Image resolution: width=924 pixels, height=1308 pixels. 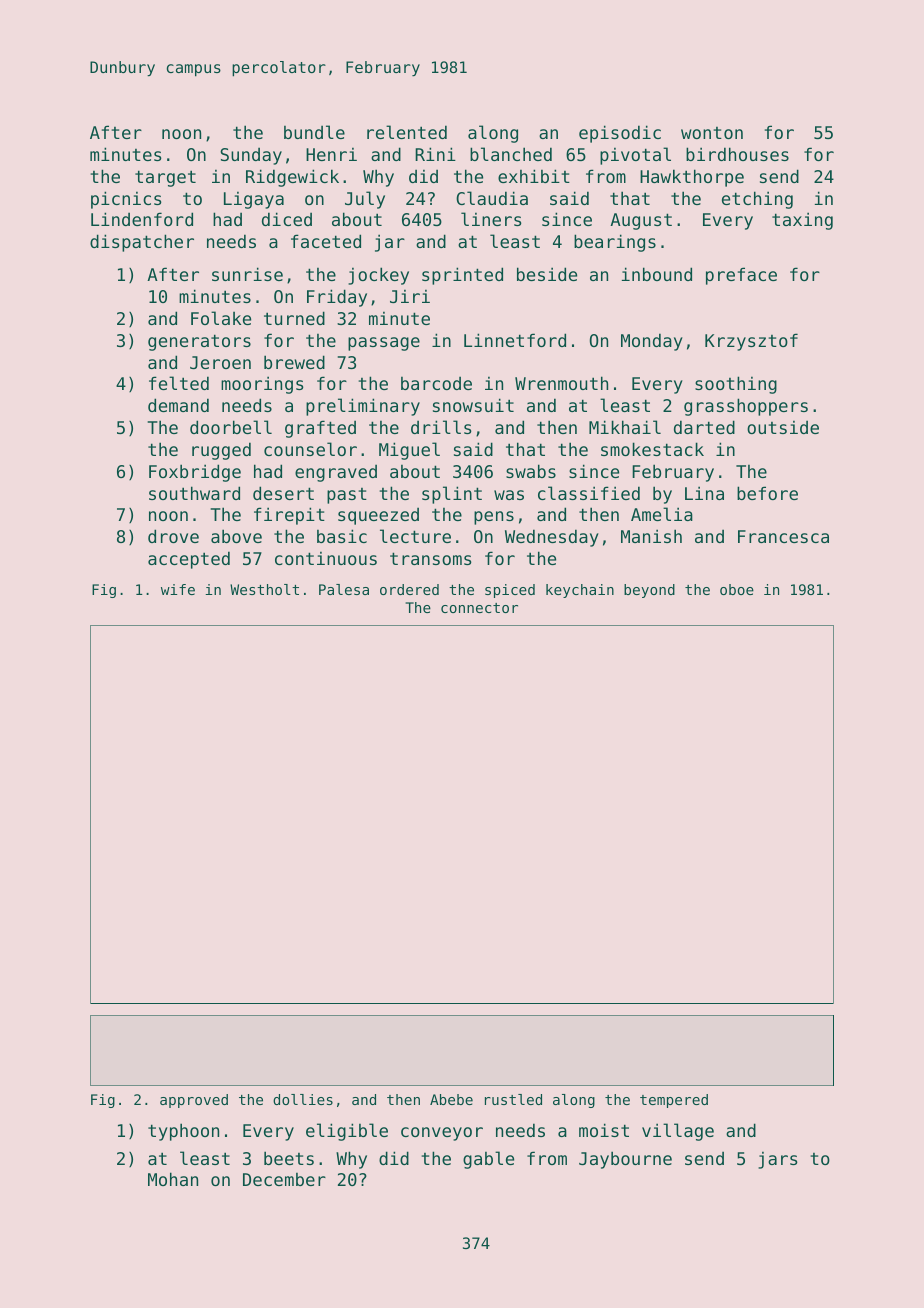 I want to click on connector, so click(x=479, y=608).
